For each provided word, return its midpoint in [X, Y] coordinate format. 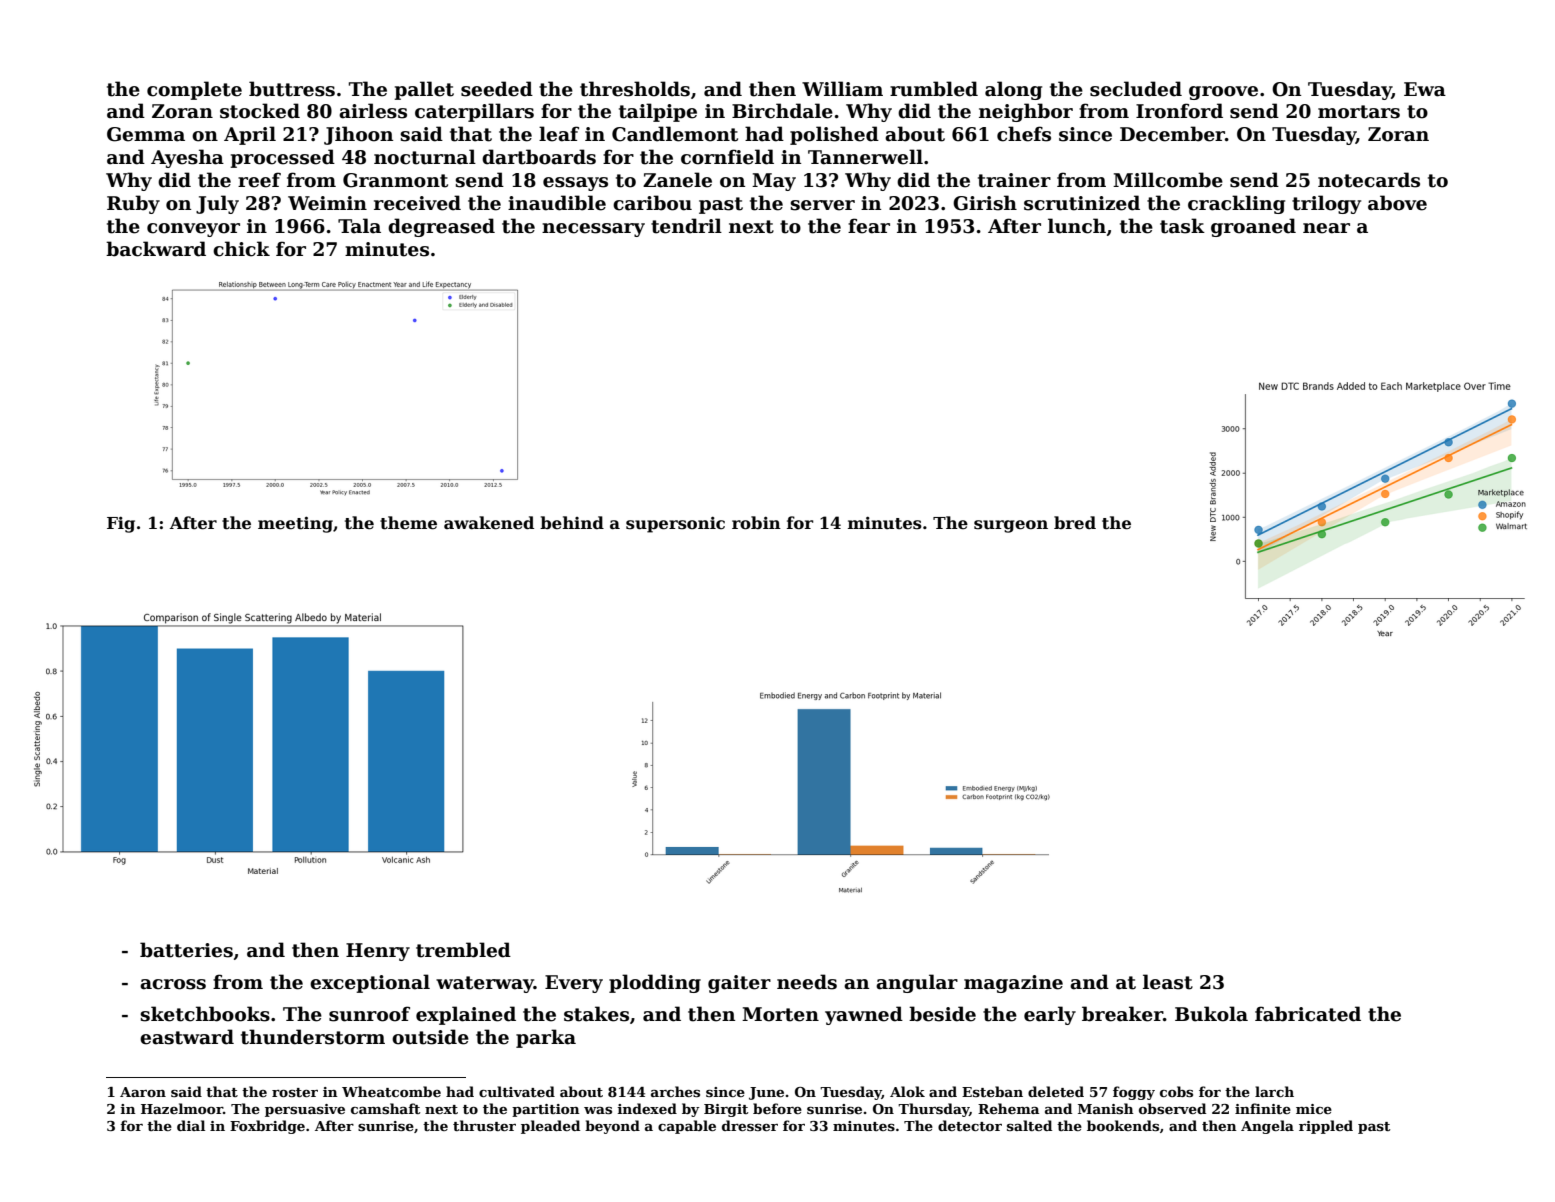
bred [1075, 523]
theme [408, 523]
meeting [295, 524]
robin [756, 523]
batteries [186, 950]
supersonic [675, 525]
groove [1223, 93]
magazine [1013, 984]
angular [917, 983]
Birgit [726, 1110]
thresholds [635, 89]
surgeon [1011, 526]
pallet [424, 90]
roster [295, 1092]
